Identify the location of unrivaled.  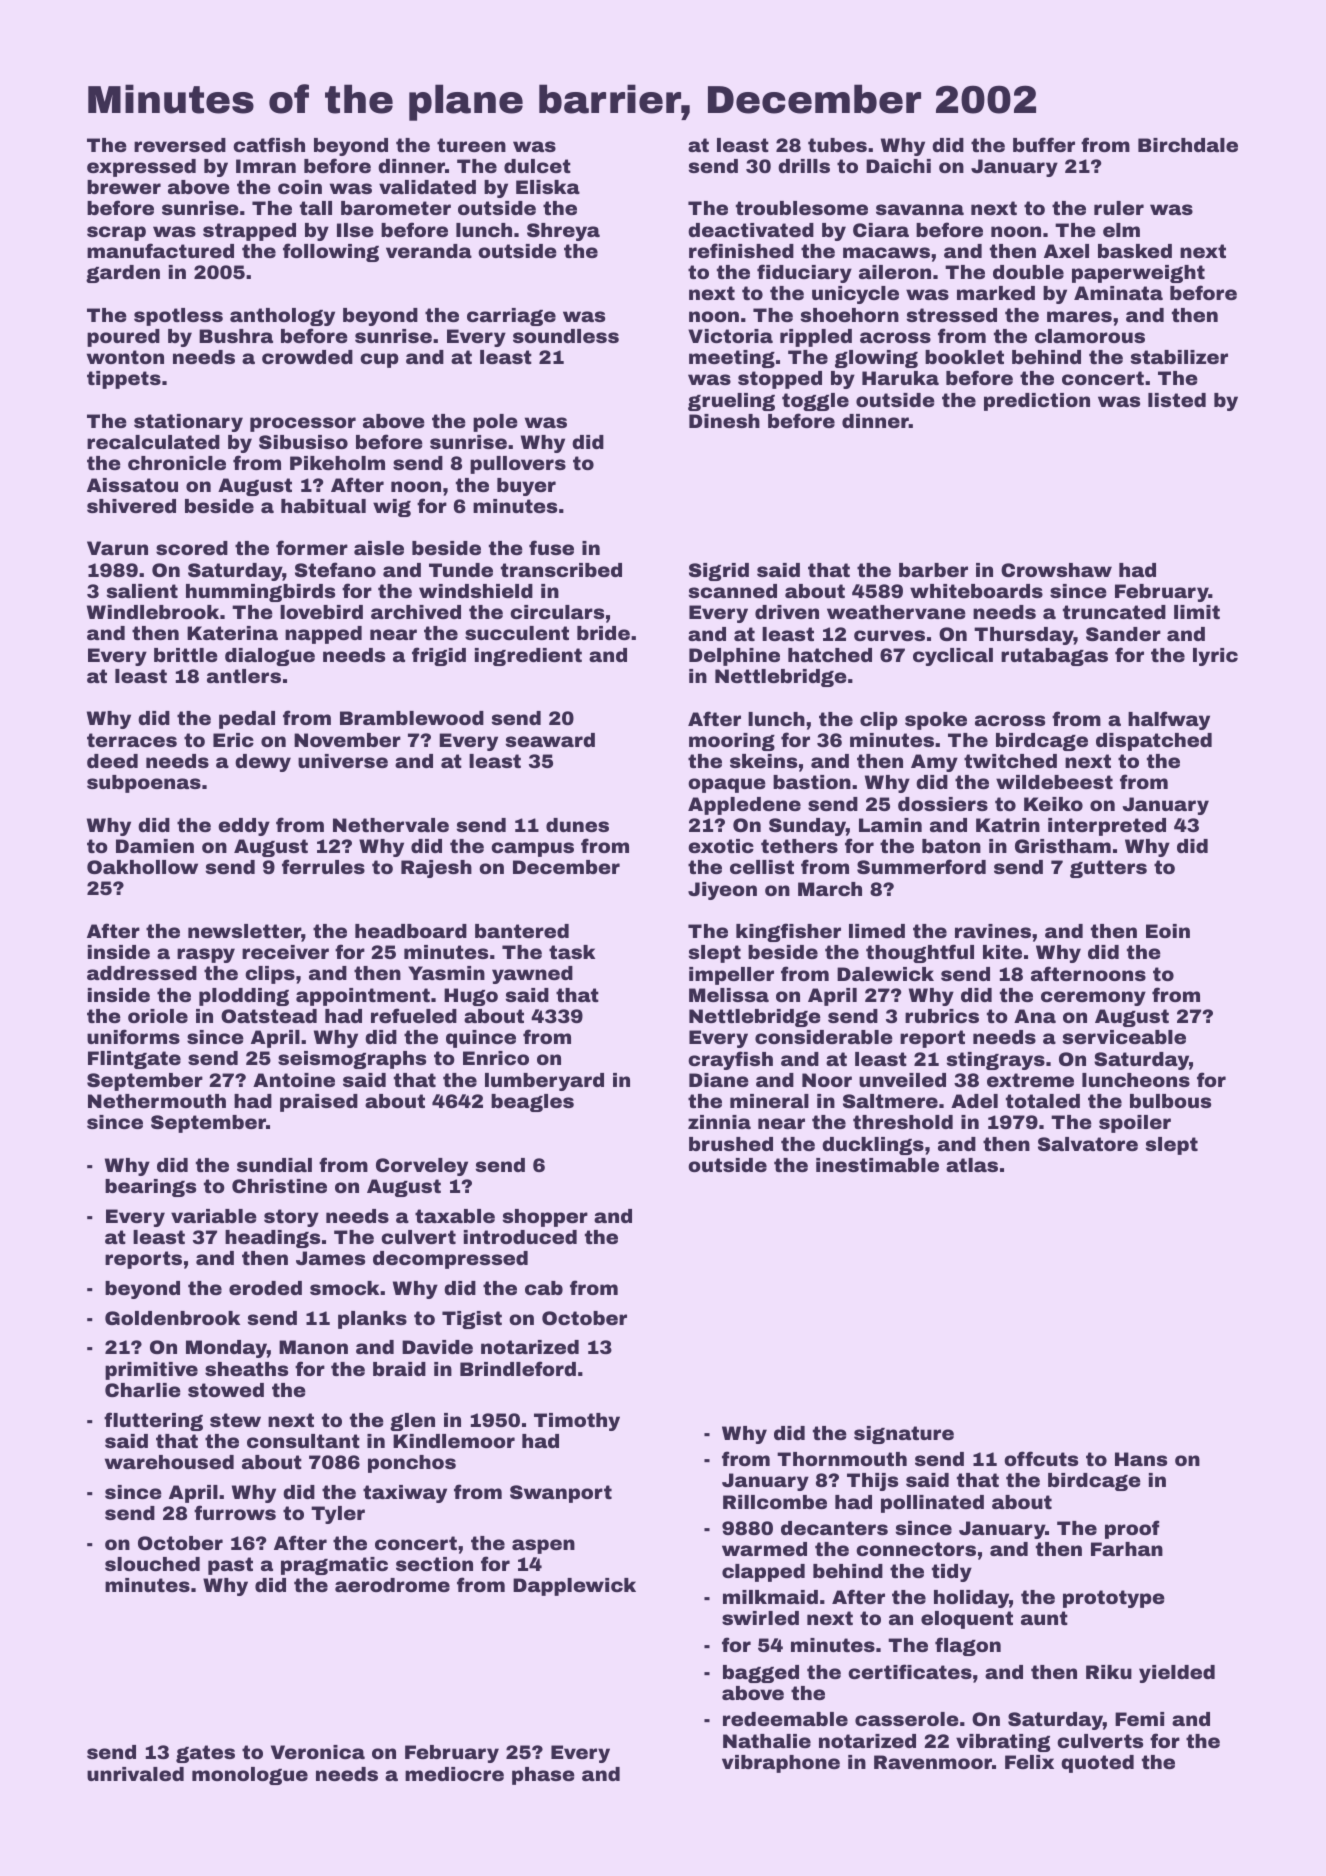
(135, 1774).
